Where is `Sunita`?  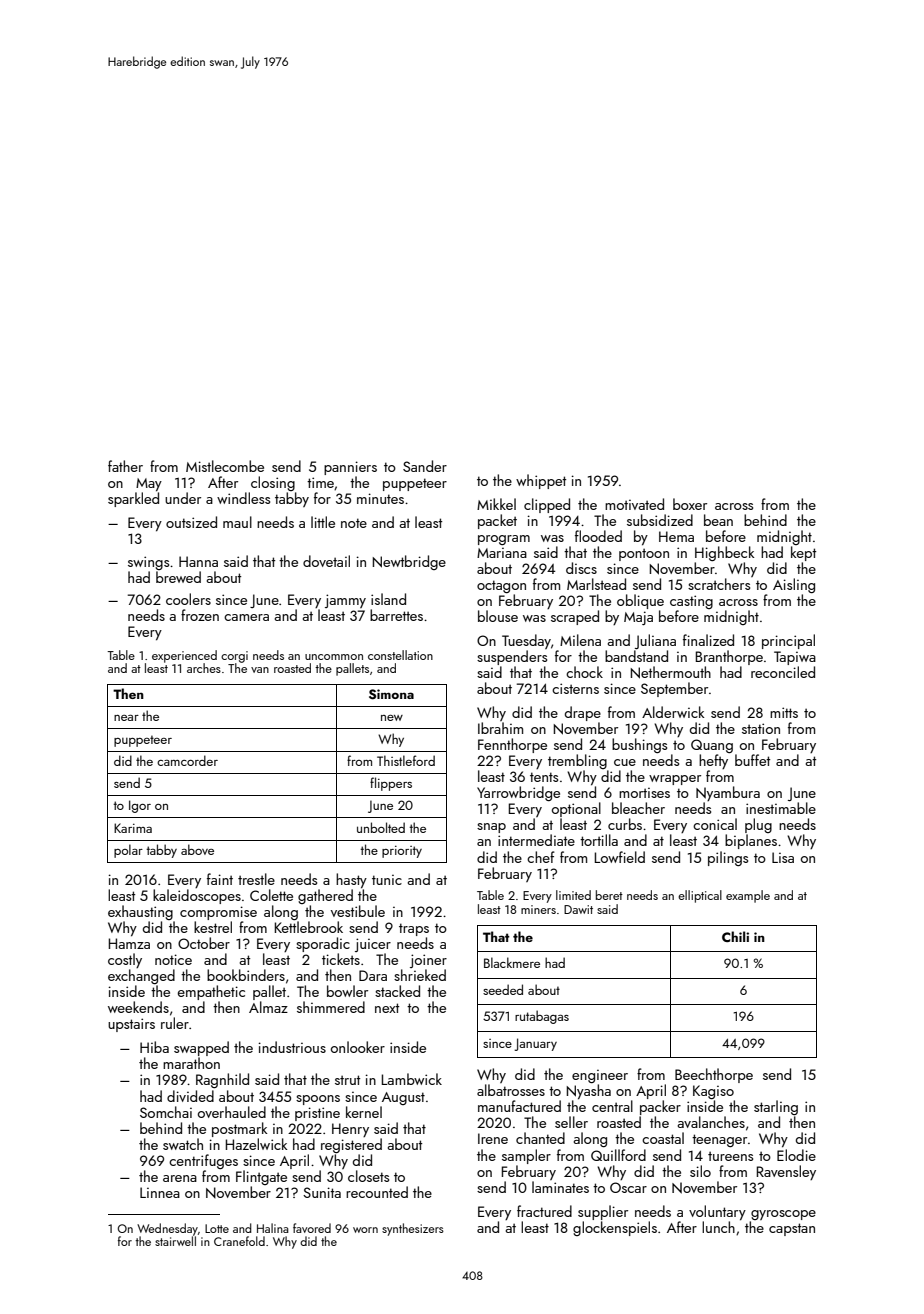 Sunita is located at coordinates (322, 1192).
